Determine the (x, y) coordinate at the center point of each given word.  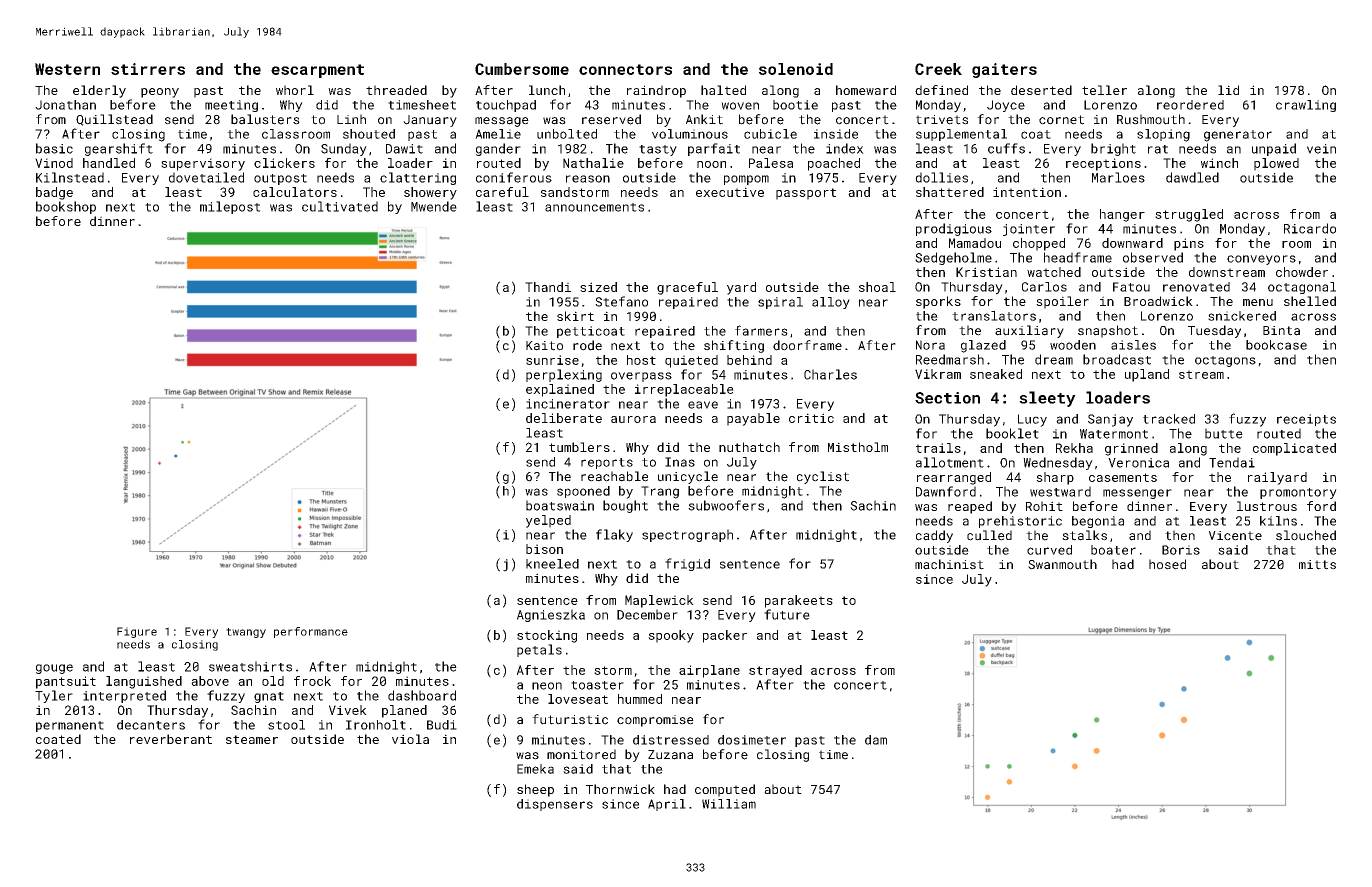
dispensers (555, 805)
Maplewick (659, 601)
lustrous (1267, 506)
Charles (830, 374)
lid (1228, 90)
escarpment (317, 71)
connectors (625, 69)
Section (947, 398)
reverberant (171, 739)
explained (560, 390)
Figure (137, 632)
